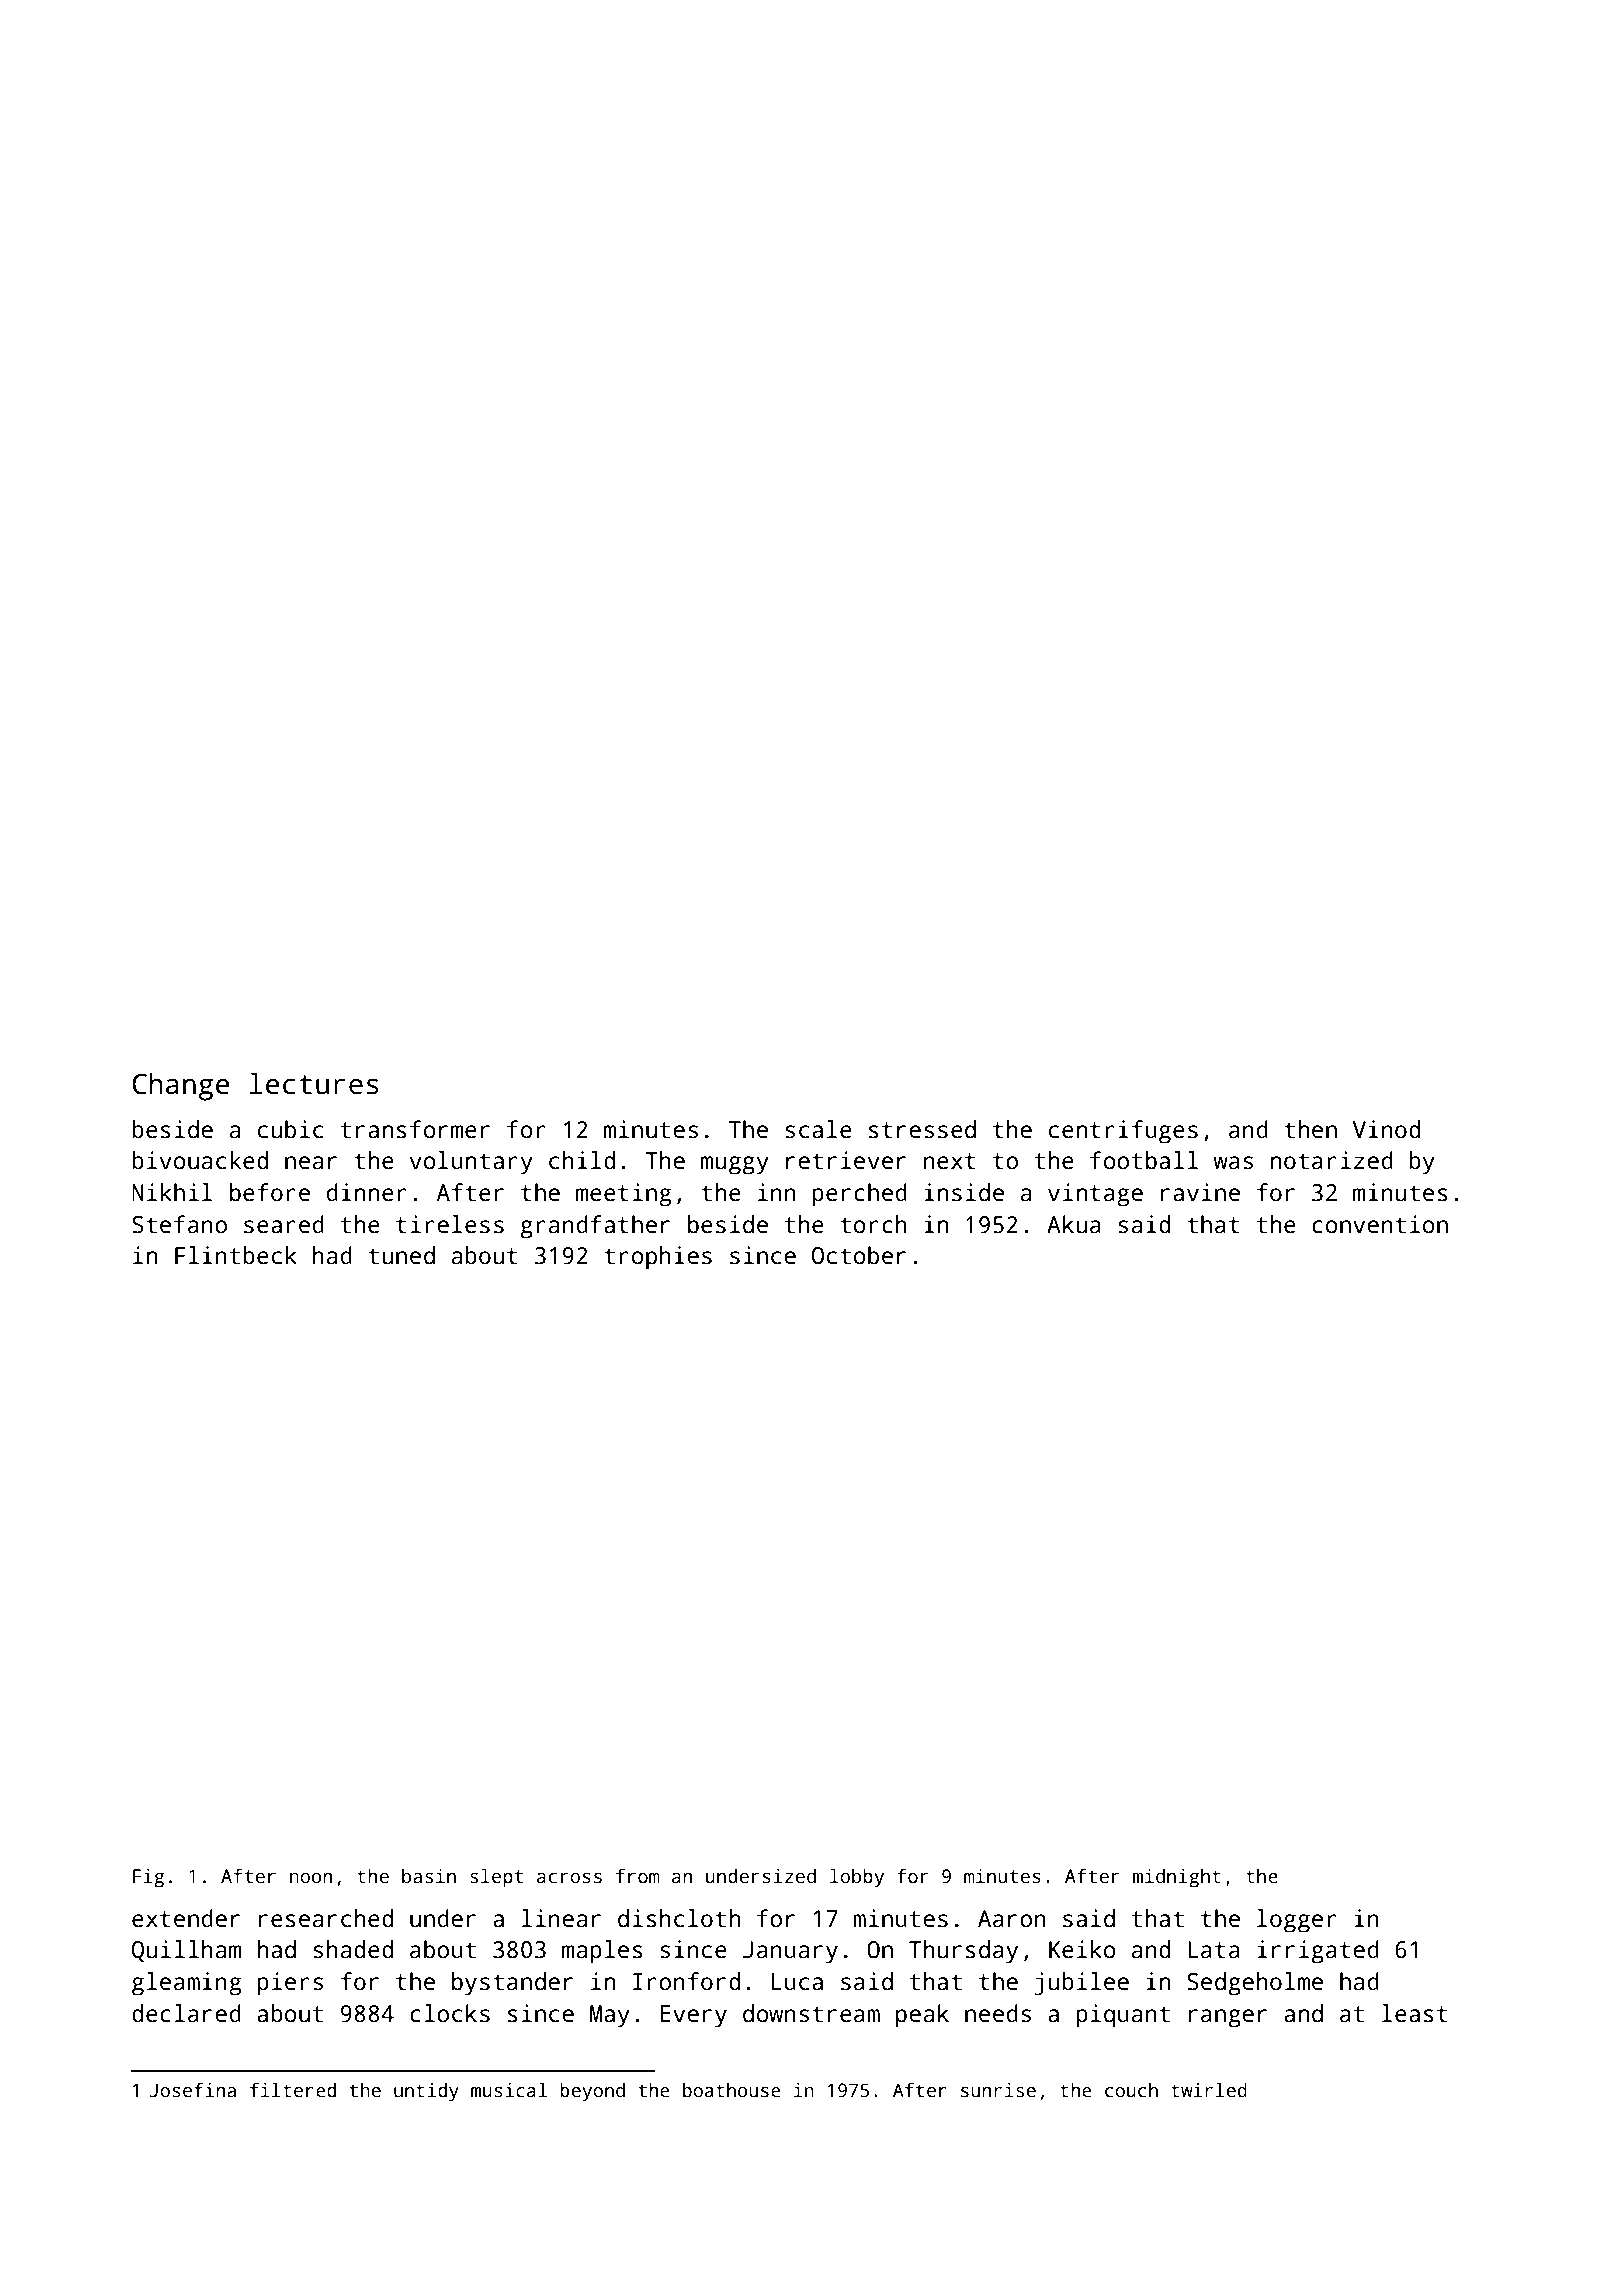 This screenshot has width=1620, height=2292. What do you see at coordinates (859, 1255) in the screenshot?
I see `October` at bounding box center [859, 1255].
